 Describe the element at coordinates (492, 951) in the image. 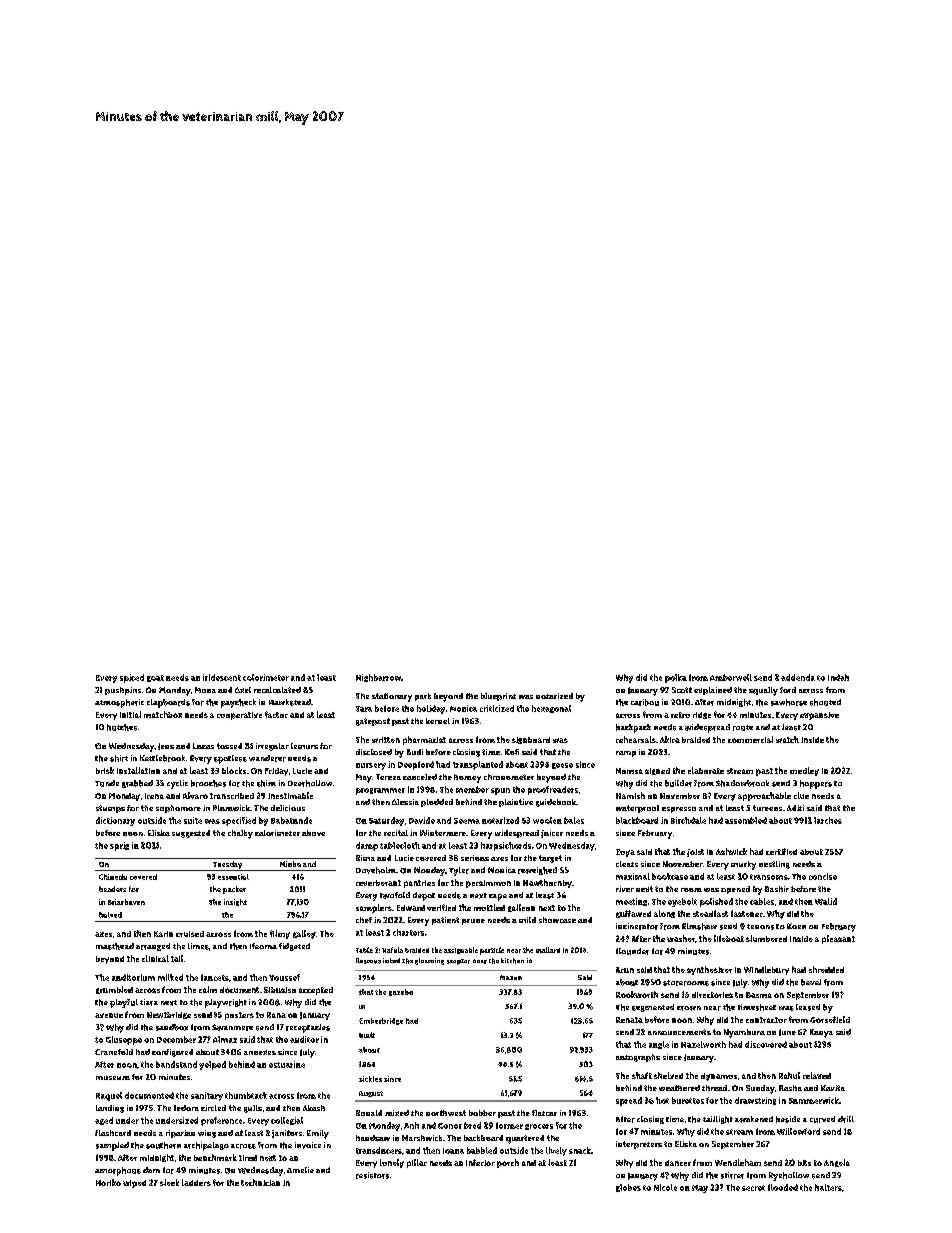

I see `particle` at that location.
